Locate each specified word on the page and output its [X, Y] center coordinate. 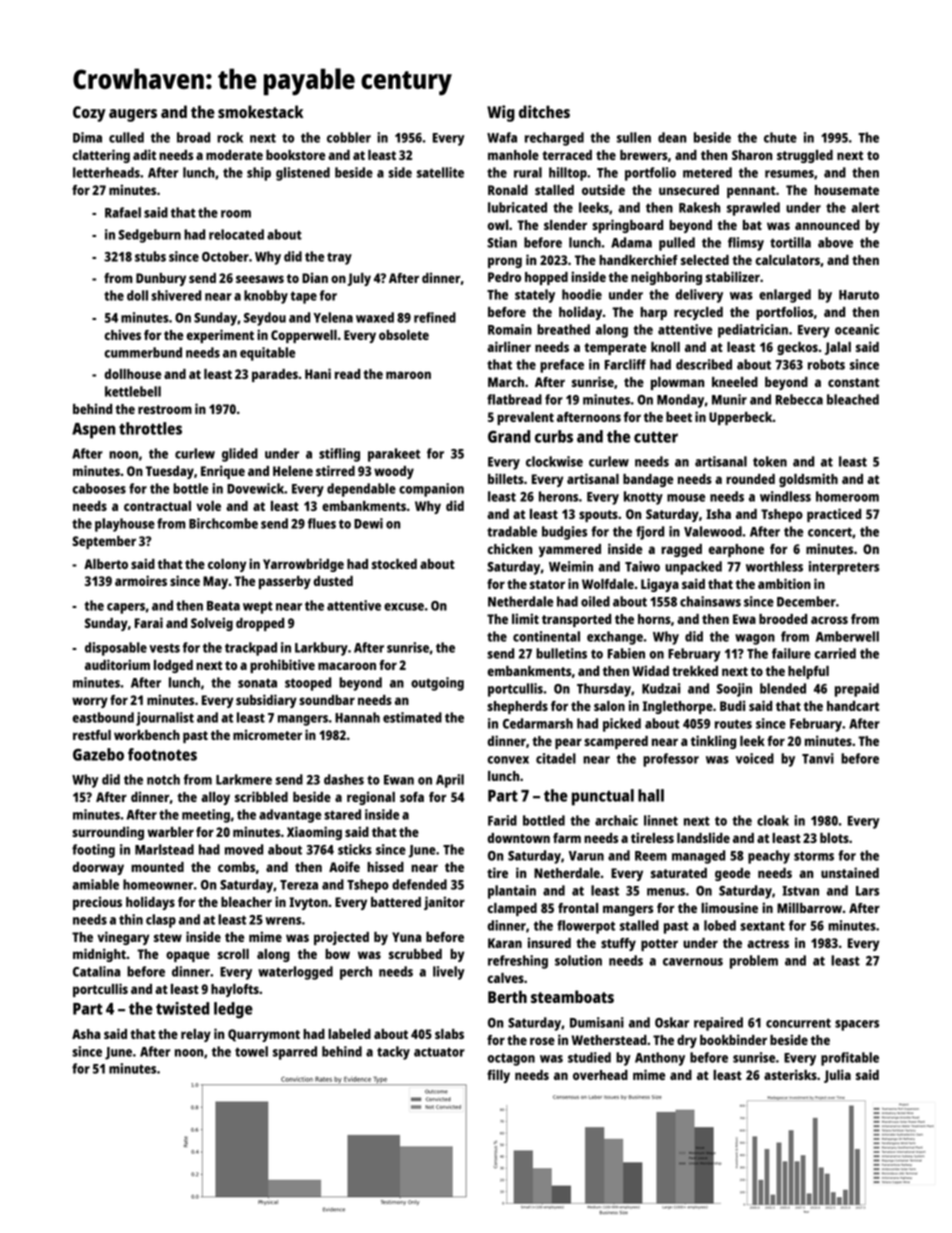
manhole [513, 155]
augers [133, 115]
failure [791, 653]
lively [449, 973]
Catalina [96, 971]
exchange [615, 638]
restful [92, 735]
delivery [699, 296]
